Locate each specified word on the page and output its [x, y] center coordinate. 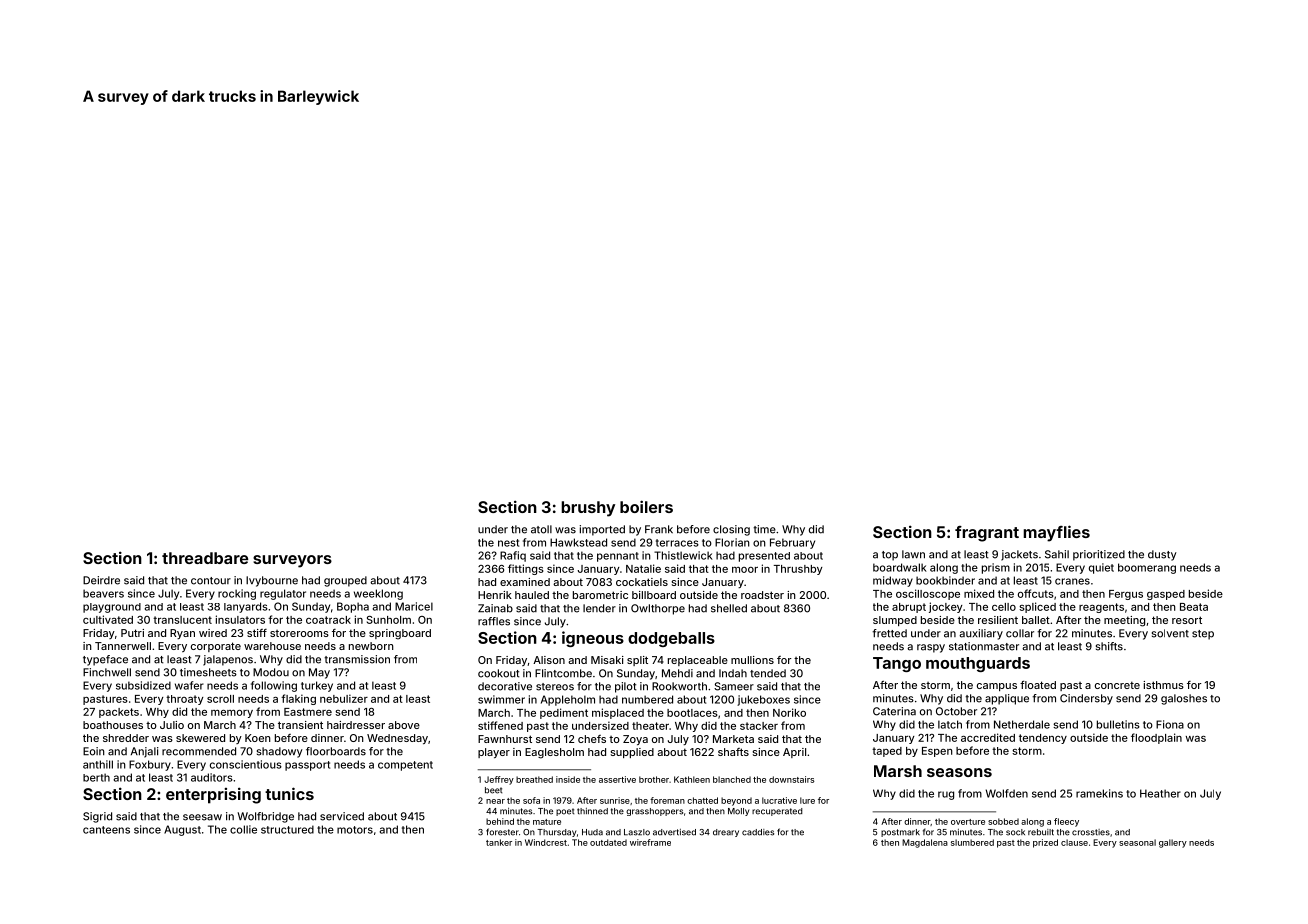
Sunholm [389, 620]
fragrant [987, 534]
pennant [618, 557]
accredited [988, 737]
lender [599, 608]
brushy [588, 509]
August [182, 830]
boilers [646, 506]
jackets [1019, 555]
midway [893, 581]
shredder [126, 738]
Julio [172, 725]
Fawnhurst [505, 739]
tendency [1043, 739]
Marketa [733, 739]
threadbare [205, 558]
